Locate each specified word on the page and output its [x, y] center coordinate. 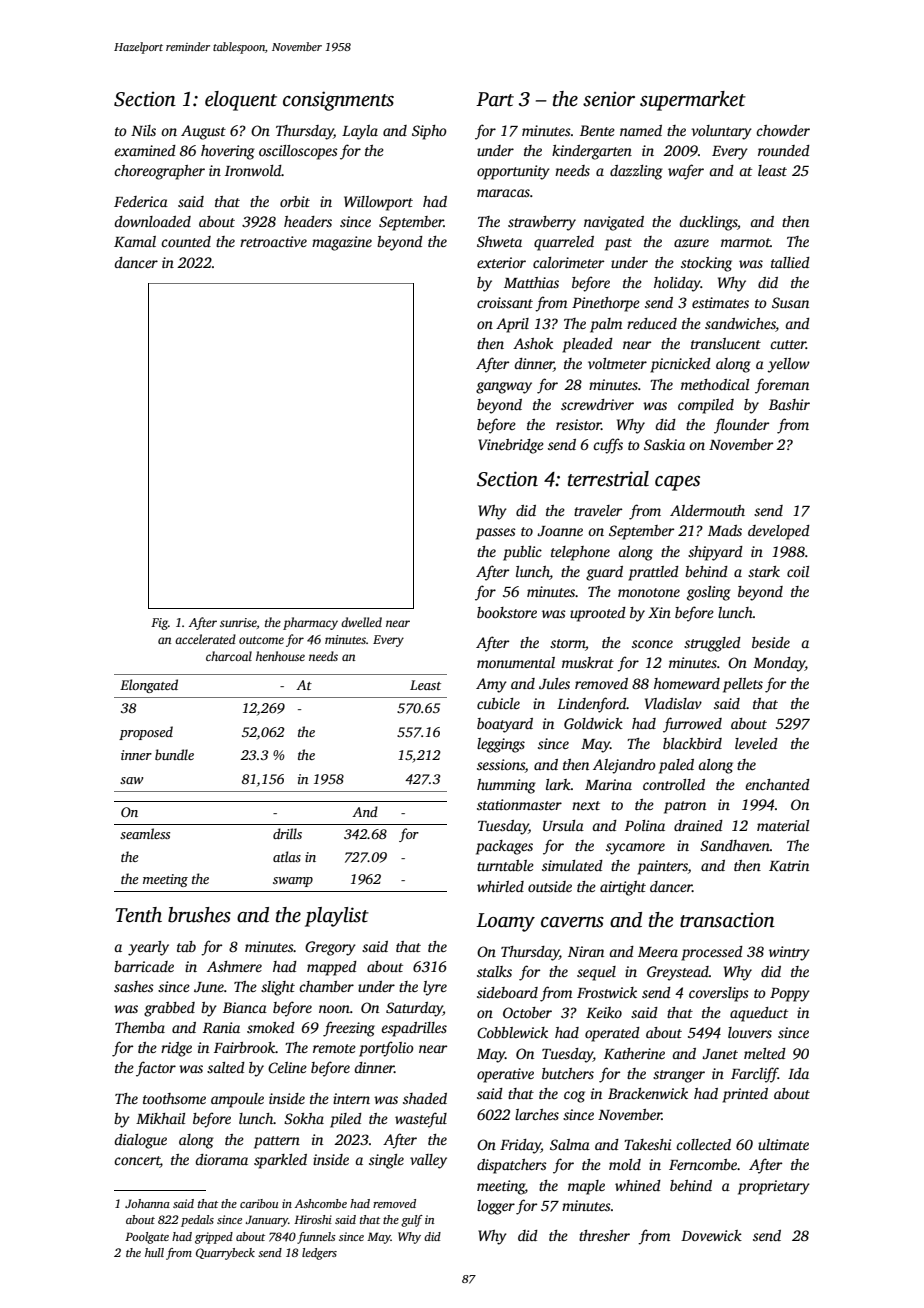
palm [606, 325]
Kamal [135, 241]
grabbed [169, 1009]
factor [156, 1069]
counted [186, 241]
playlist [337, 917]
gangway [504, 388]
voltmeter [617, 363]
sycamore [635, 849]
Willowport [378, 203]
